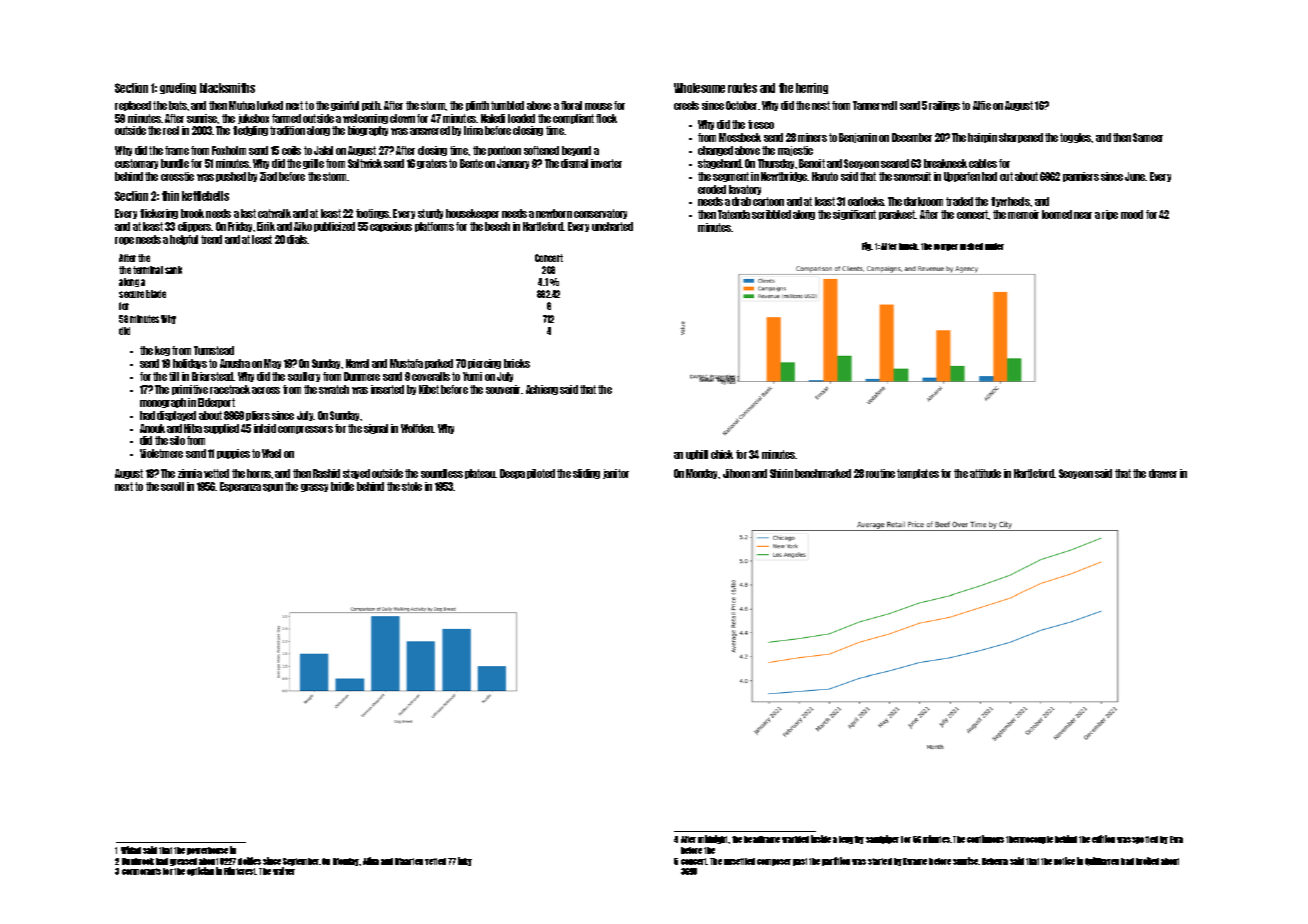 This image has width=1308, height=924. What do you see at coordinates (918, 474) in the image?
I see `templates` at bounding box center [918, 474].
